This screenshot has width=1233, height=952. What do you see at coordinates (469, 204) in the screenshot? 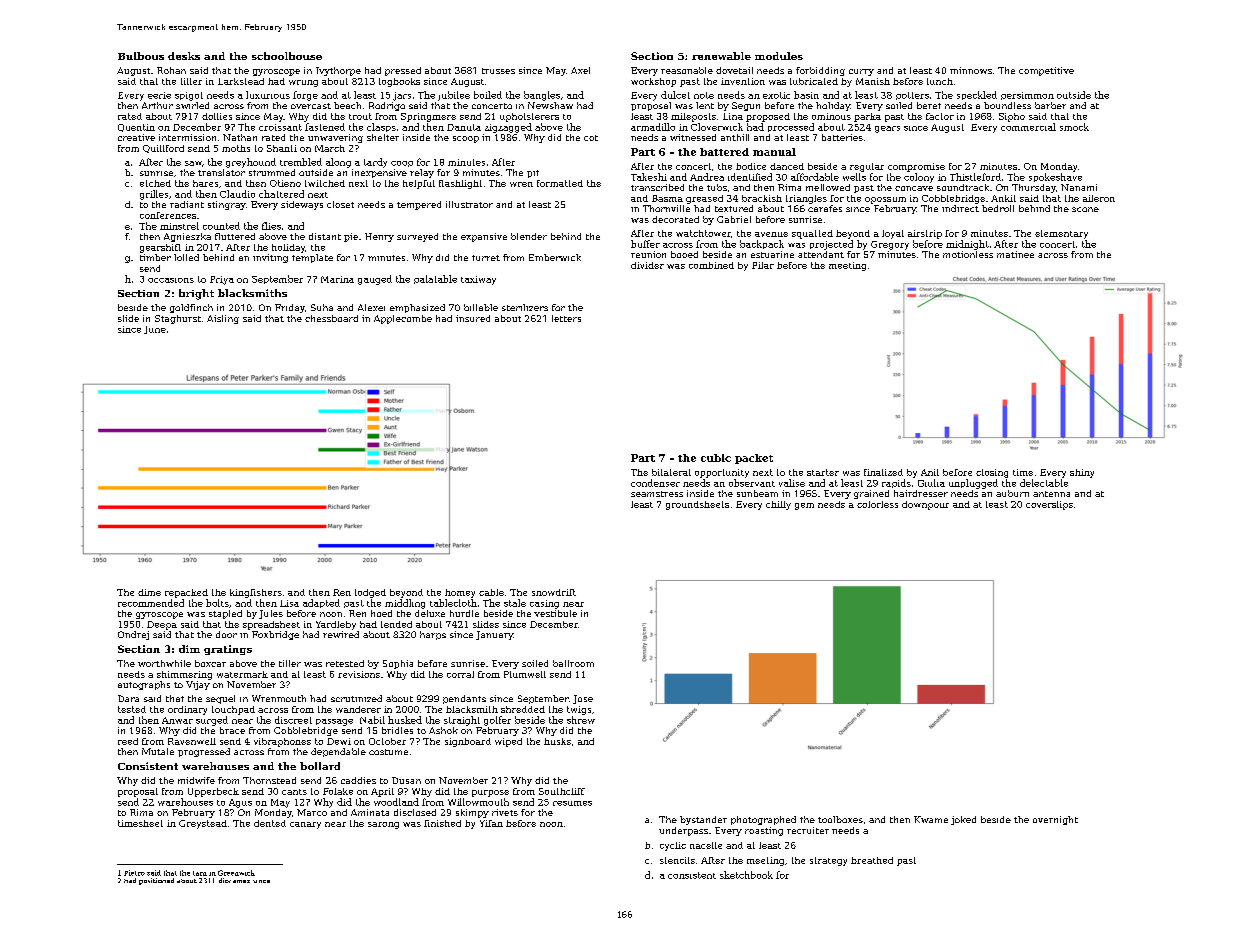
I see `illustrator` at bounding box center [469, 204].
